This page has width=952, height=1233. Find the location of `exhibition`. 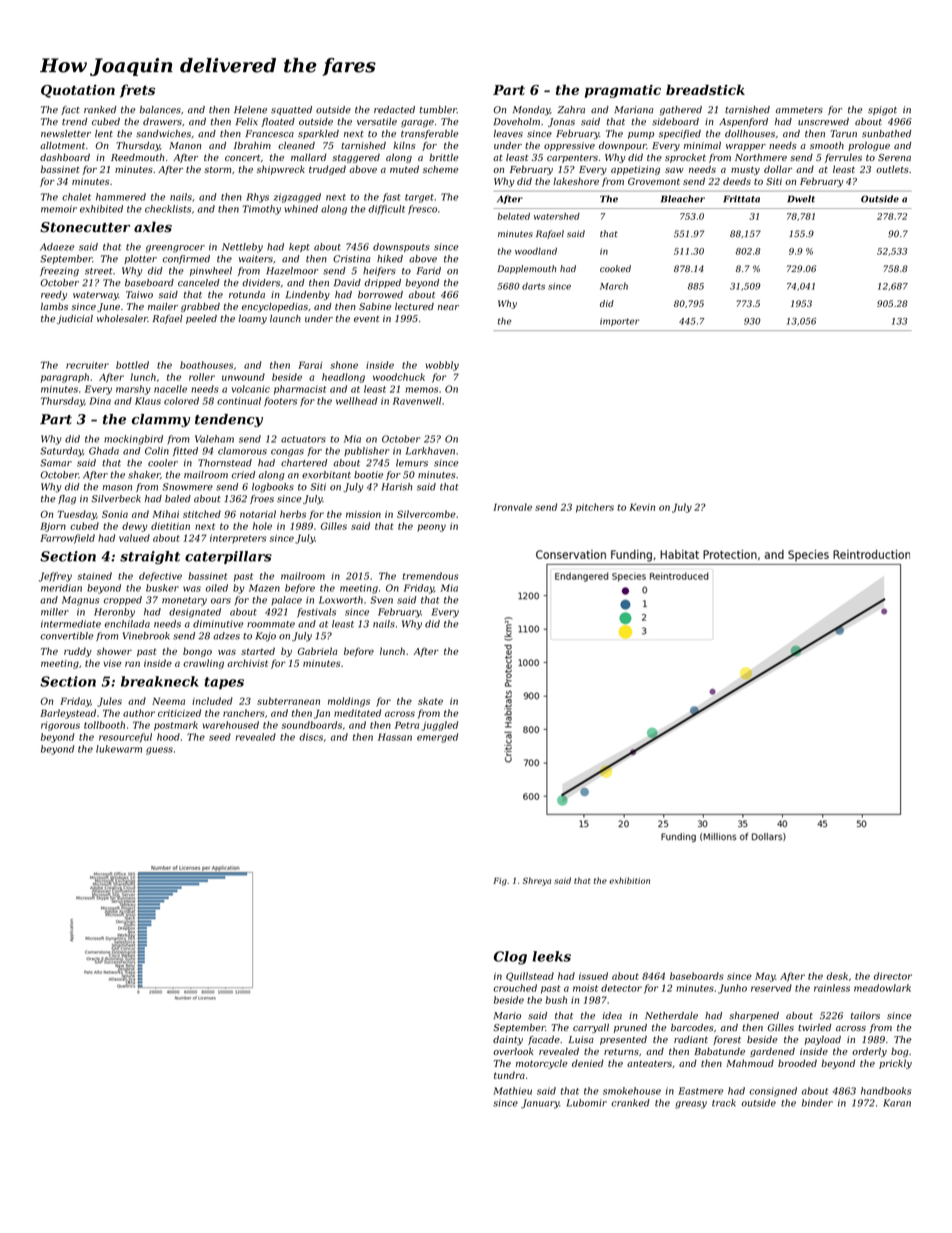

exhibition is located at coordinates (629, 880).
